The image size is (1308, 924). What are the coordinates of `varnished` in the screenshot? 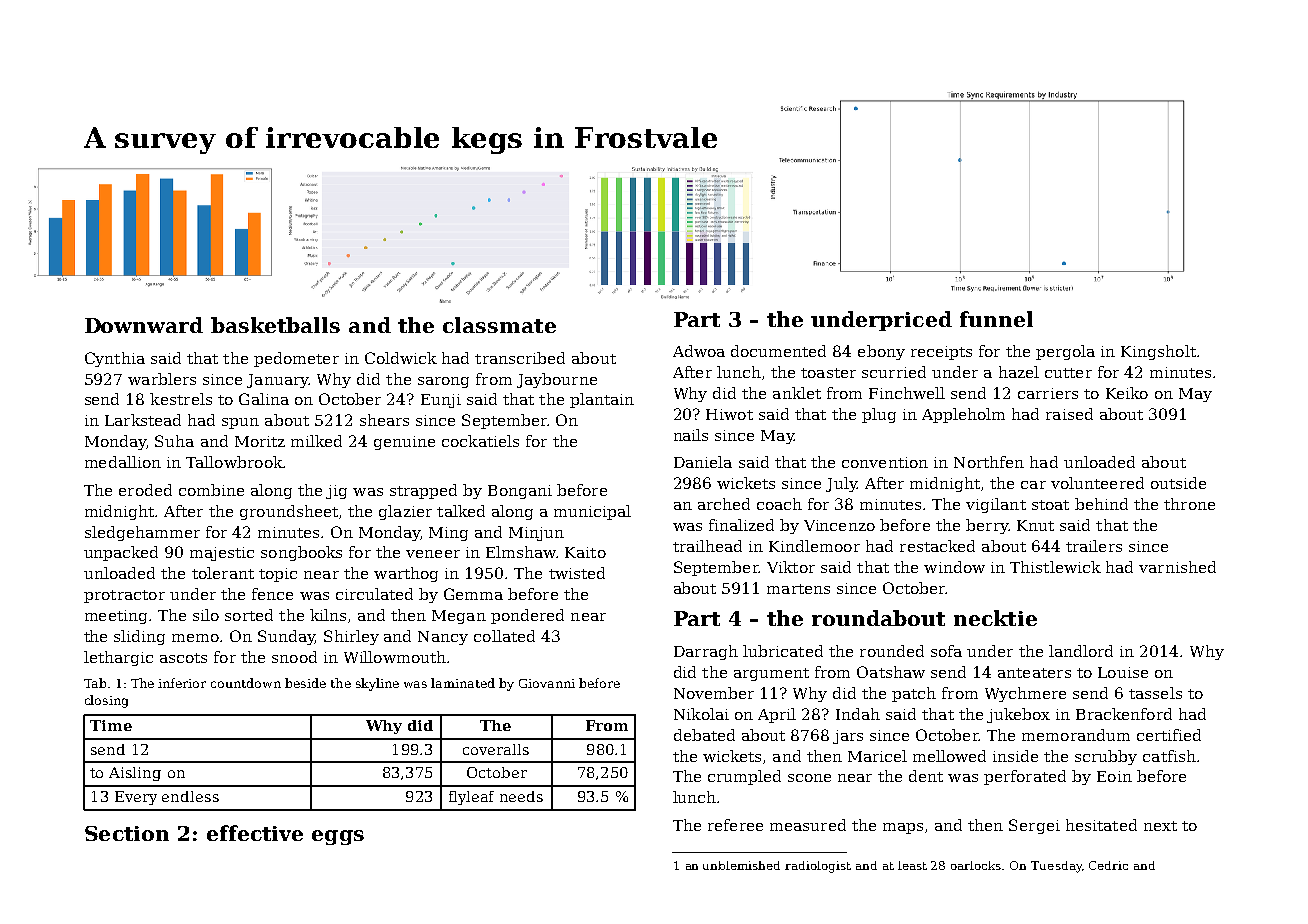 It's located at (1177, 567).
